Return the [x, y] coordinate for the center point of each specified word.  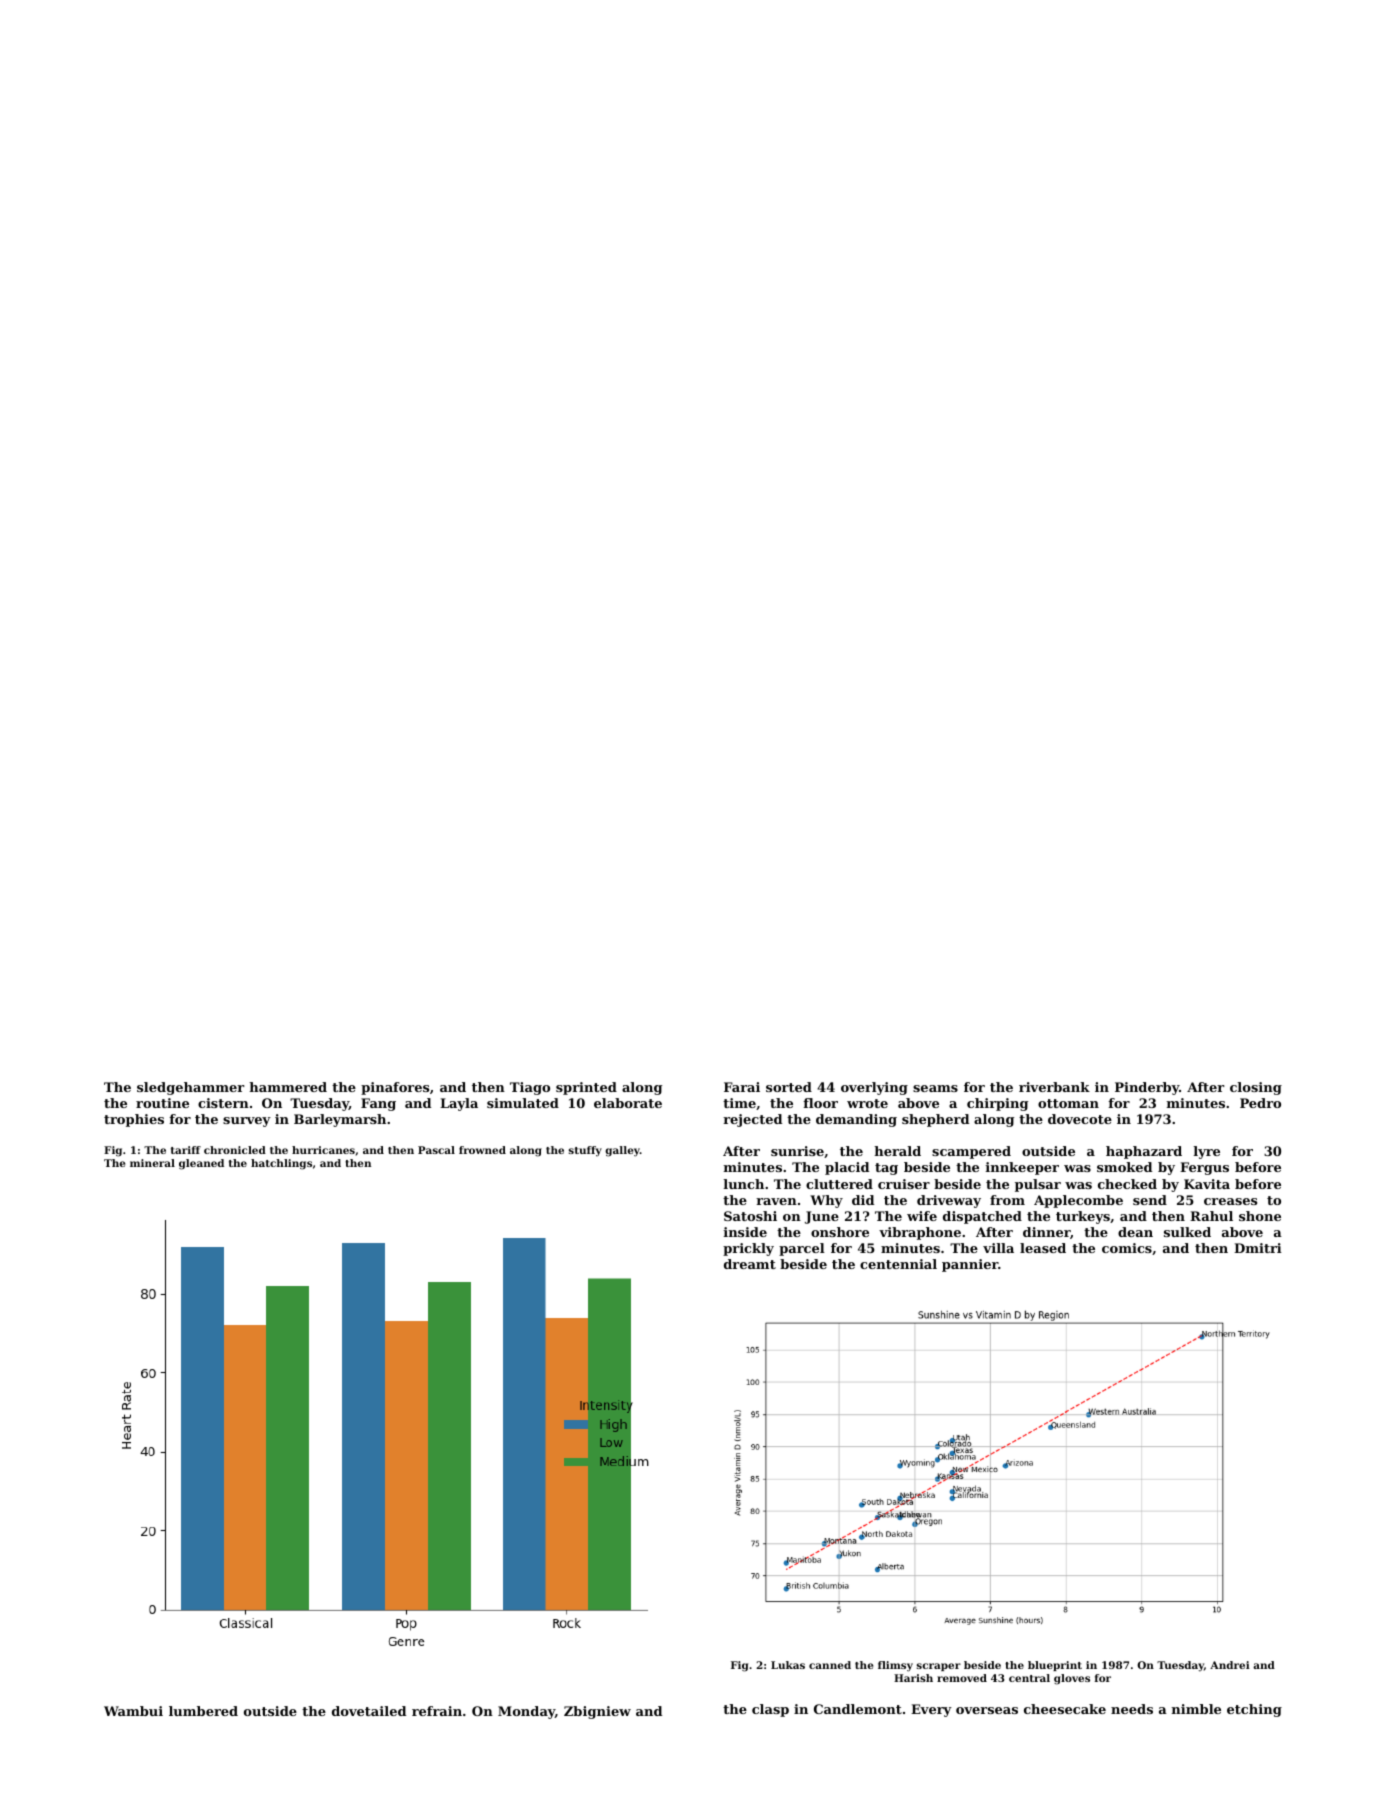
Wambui [133, 1711]
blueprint [1055, 1666]
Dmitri [1258, 1248]
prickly [748, 1249]
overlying [874, 1088]
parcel [802, 1249]
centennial [898, 1264]
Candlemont [858, 1709]
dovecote [1080, 1119]
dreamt [750, 1264]
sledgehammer [191, 1088]
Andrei [1230, 1665]
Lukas [788, 1665]
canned [830, 1665]
